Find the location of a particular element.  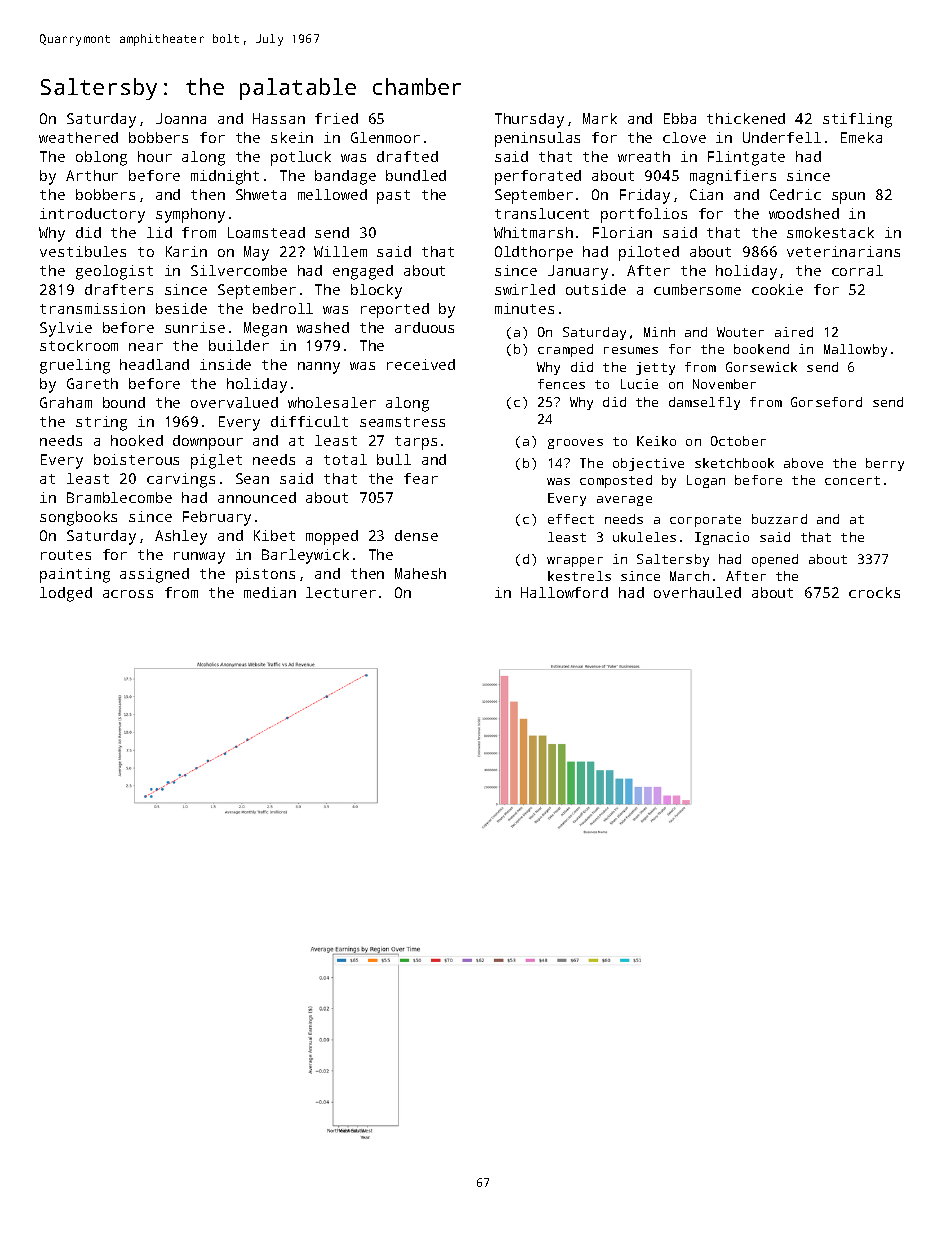

oblong is located at coordinates (101, 158).
